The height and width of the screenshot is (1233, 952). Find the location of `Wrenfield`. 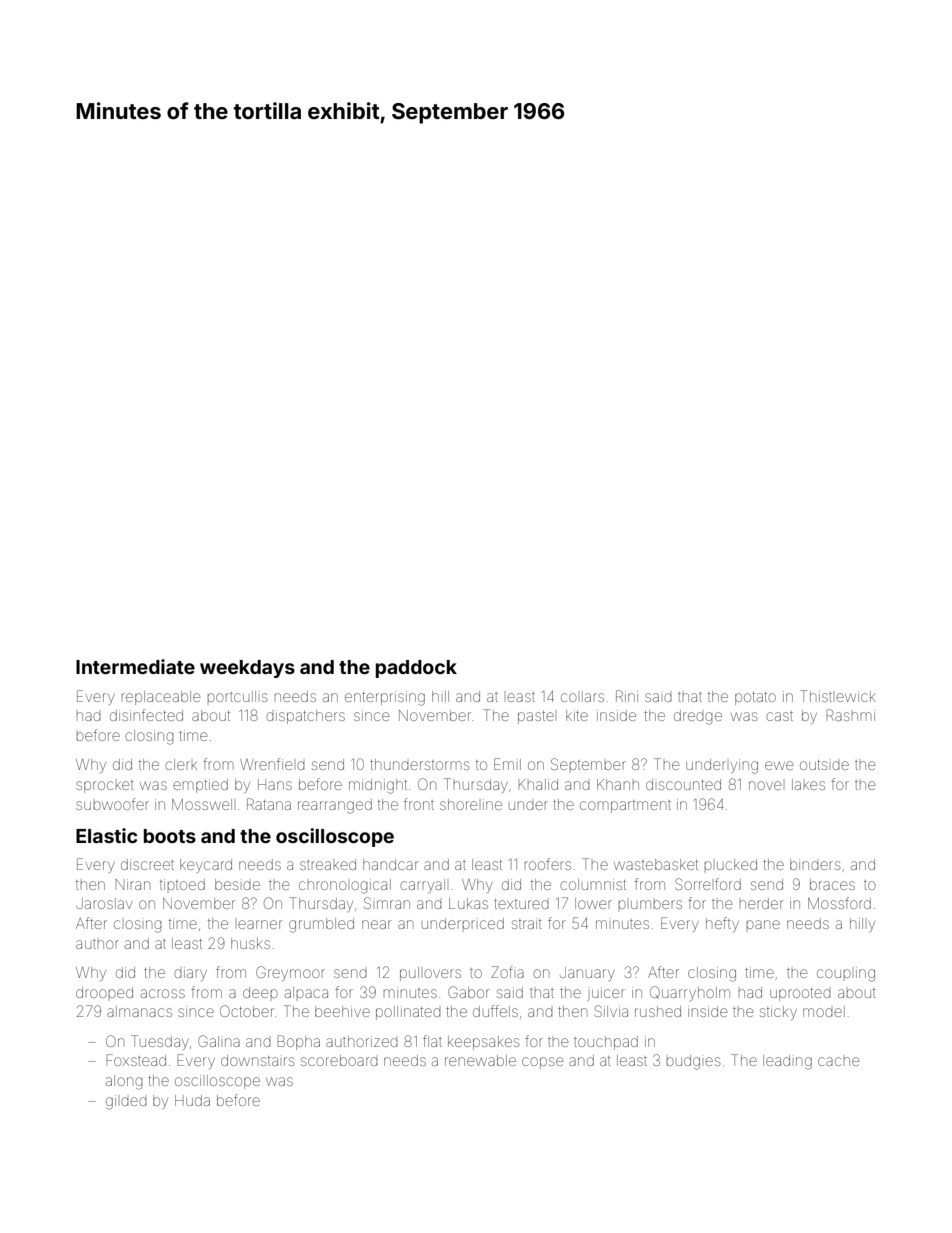

Wrenfield is located at coordinates (272, 764).
